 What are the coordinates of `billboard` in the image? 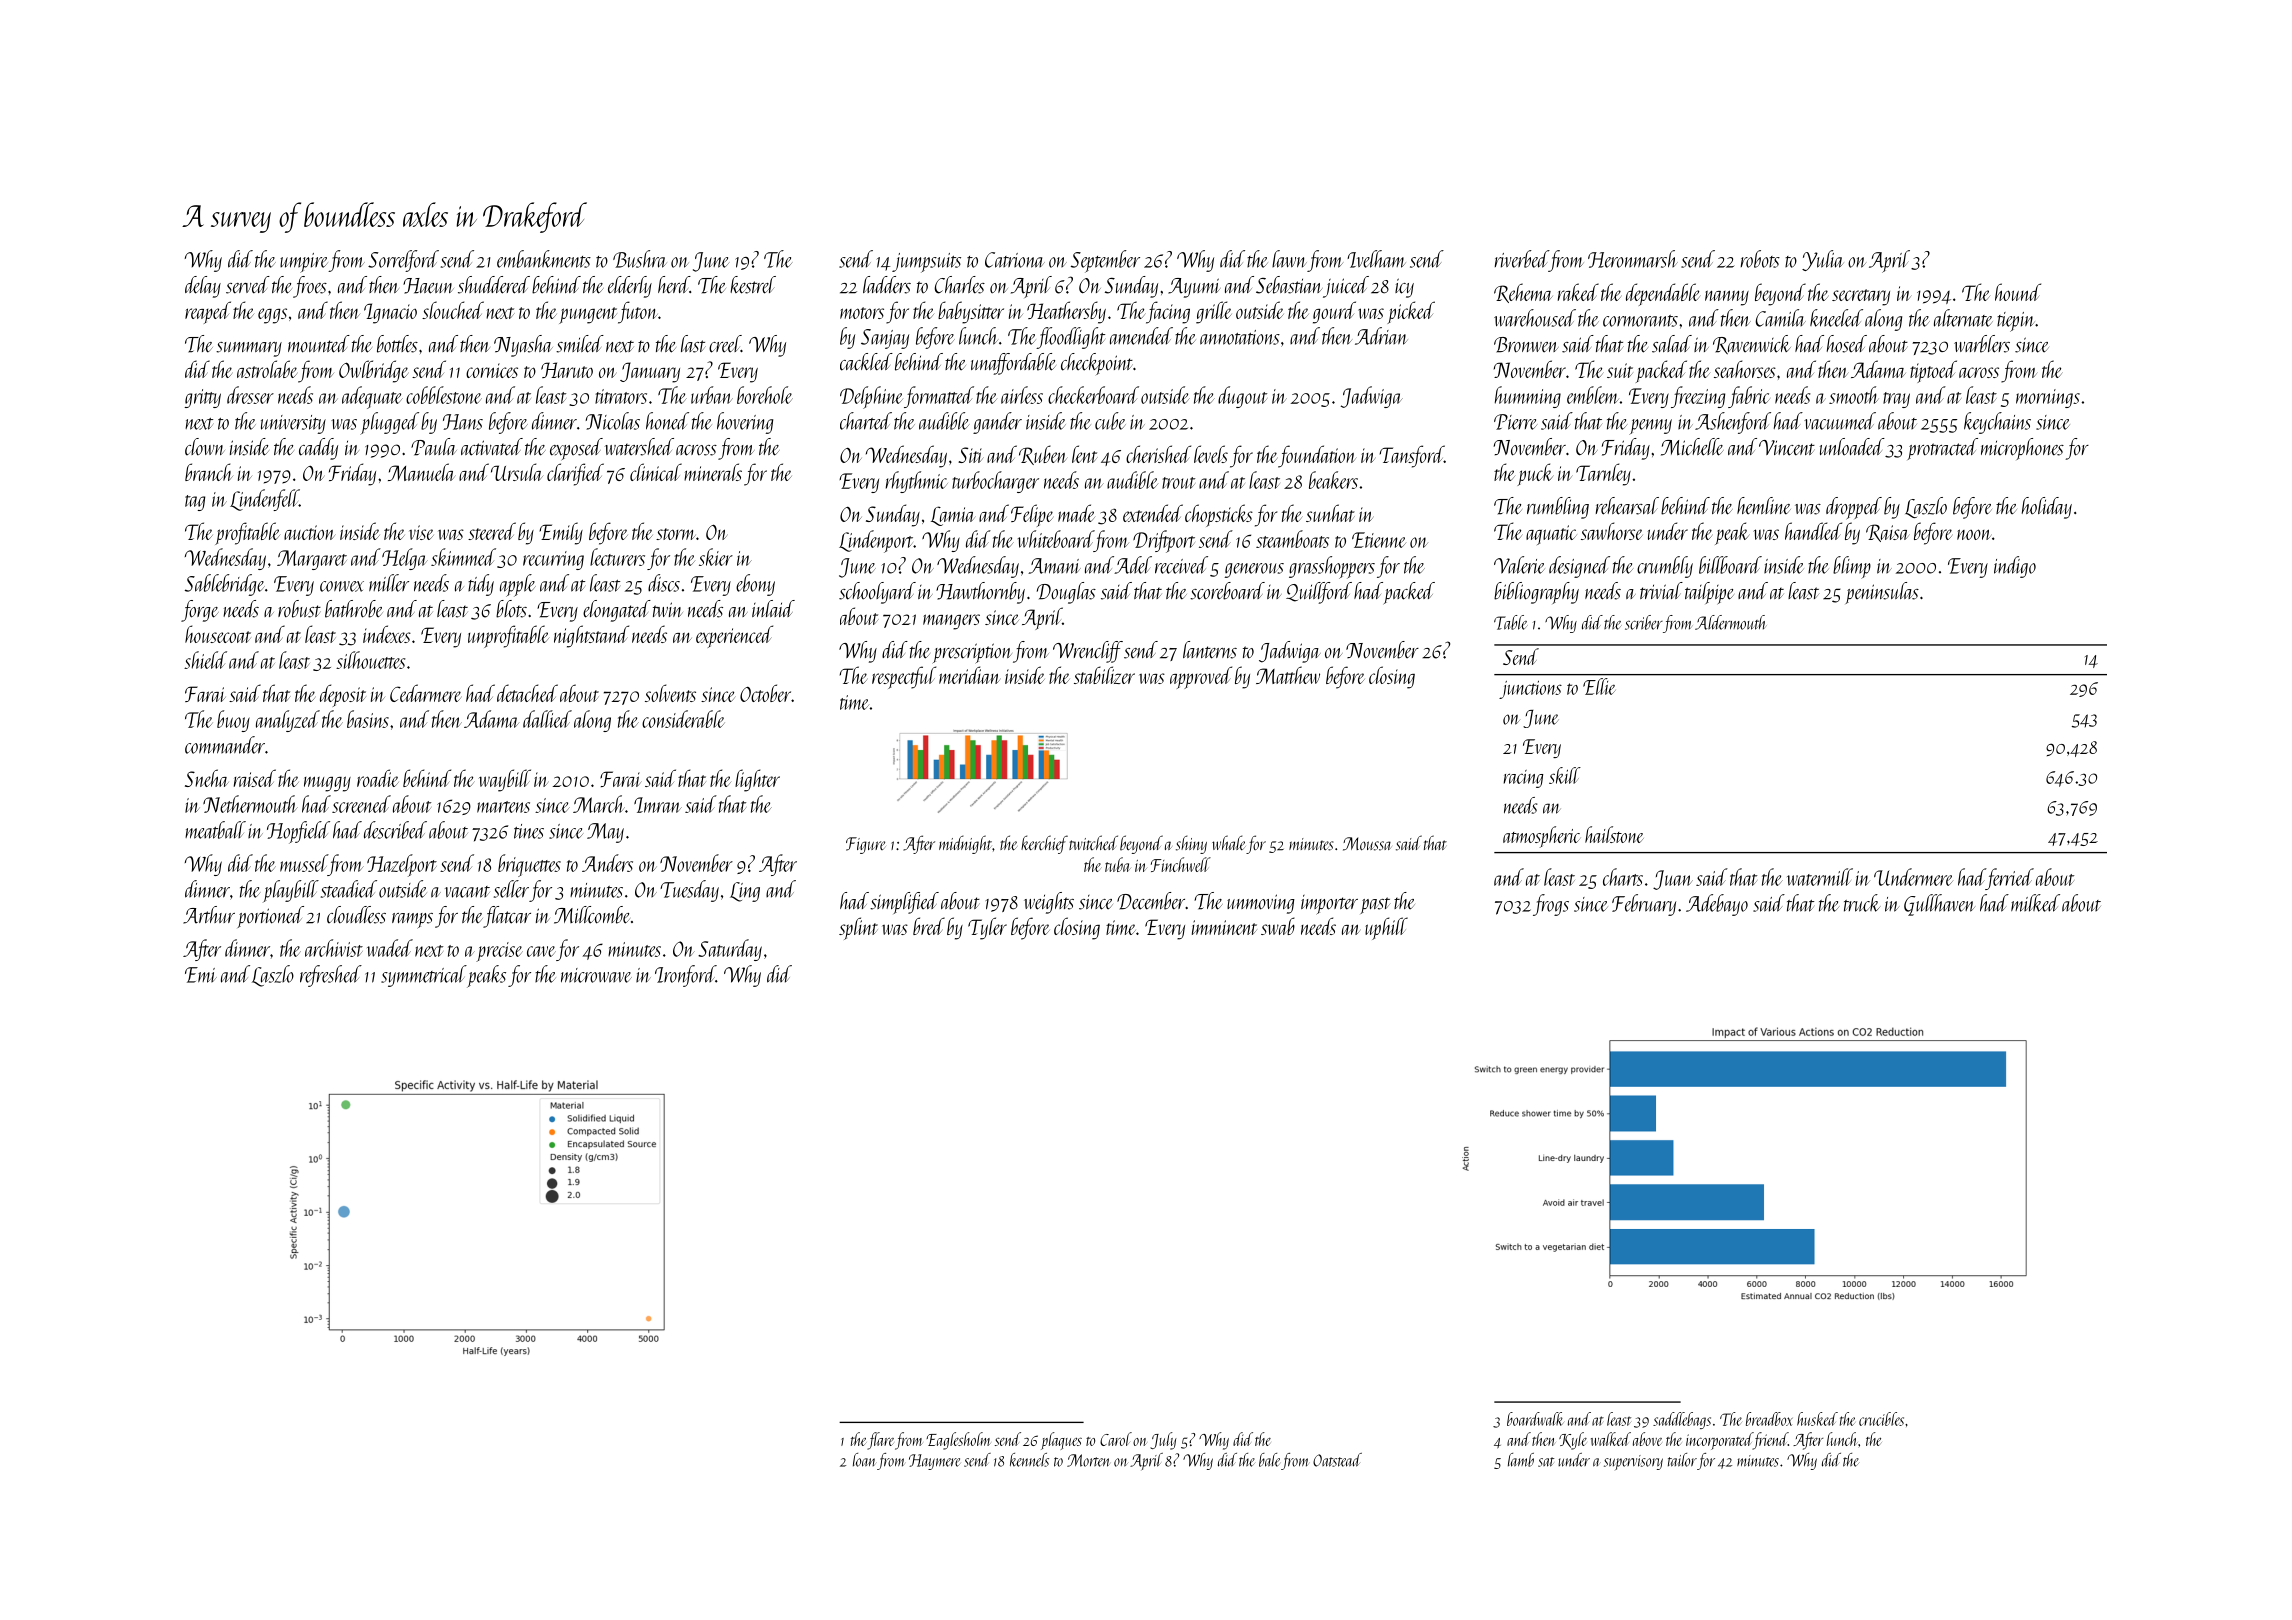 It's located at (1730, 565).
